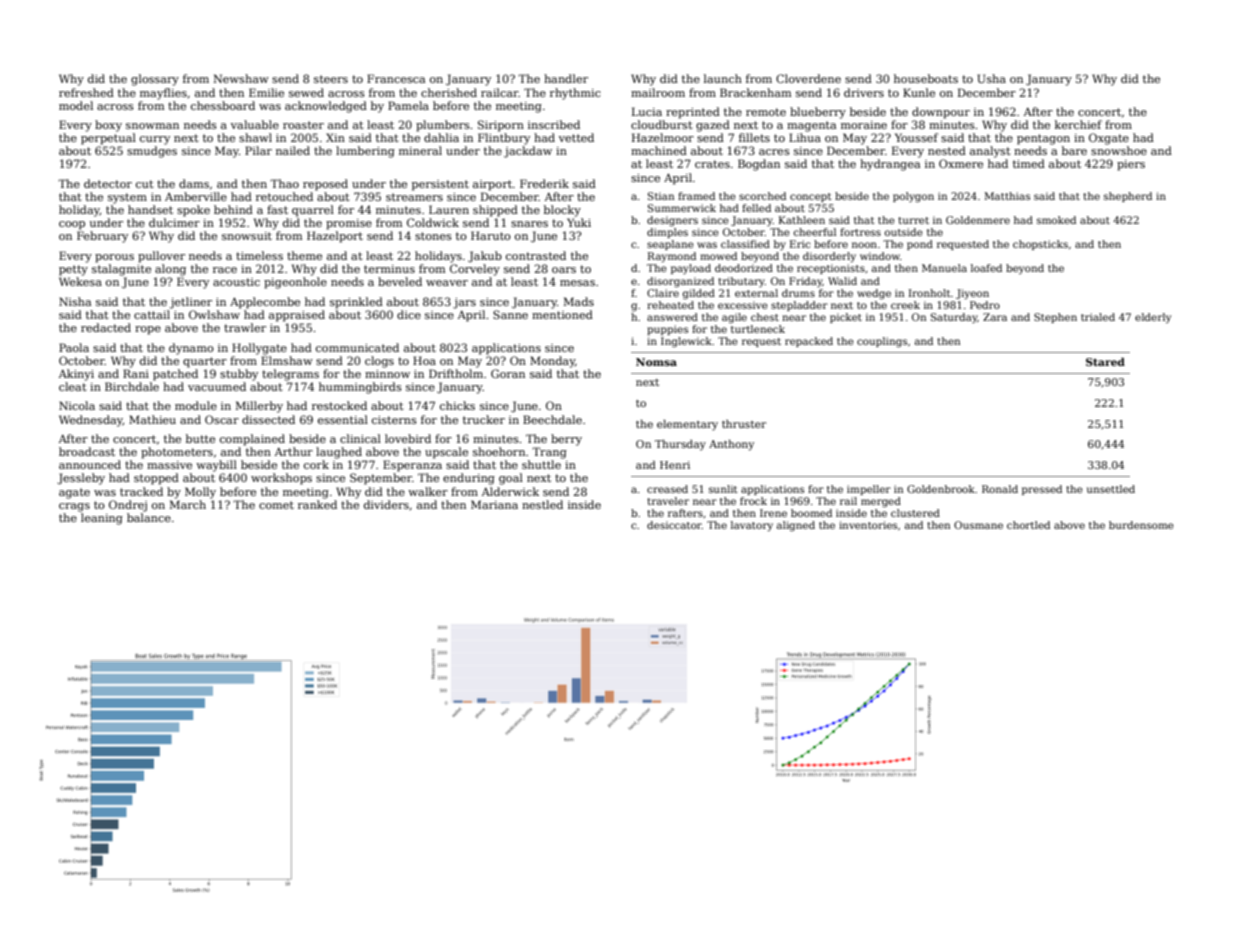  What do you see at coordinates (528, 152) in the document?
I see `jackdaw` at bounding box center [528, 152].
